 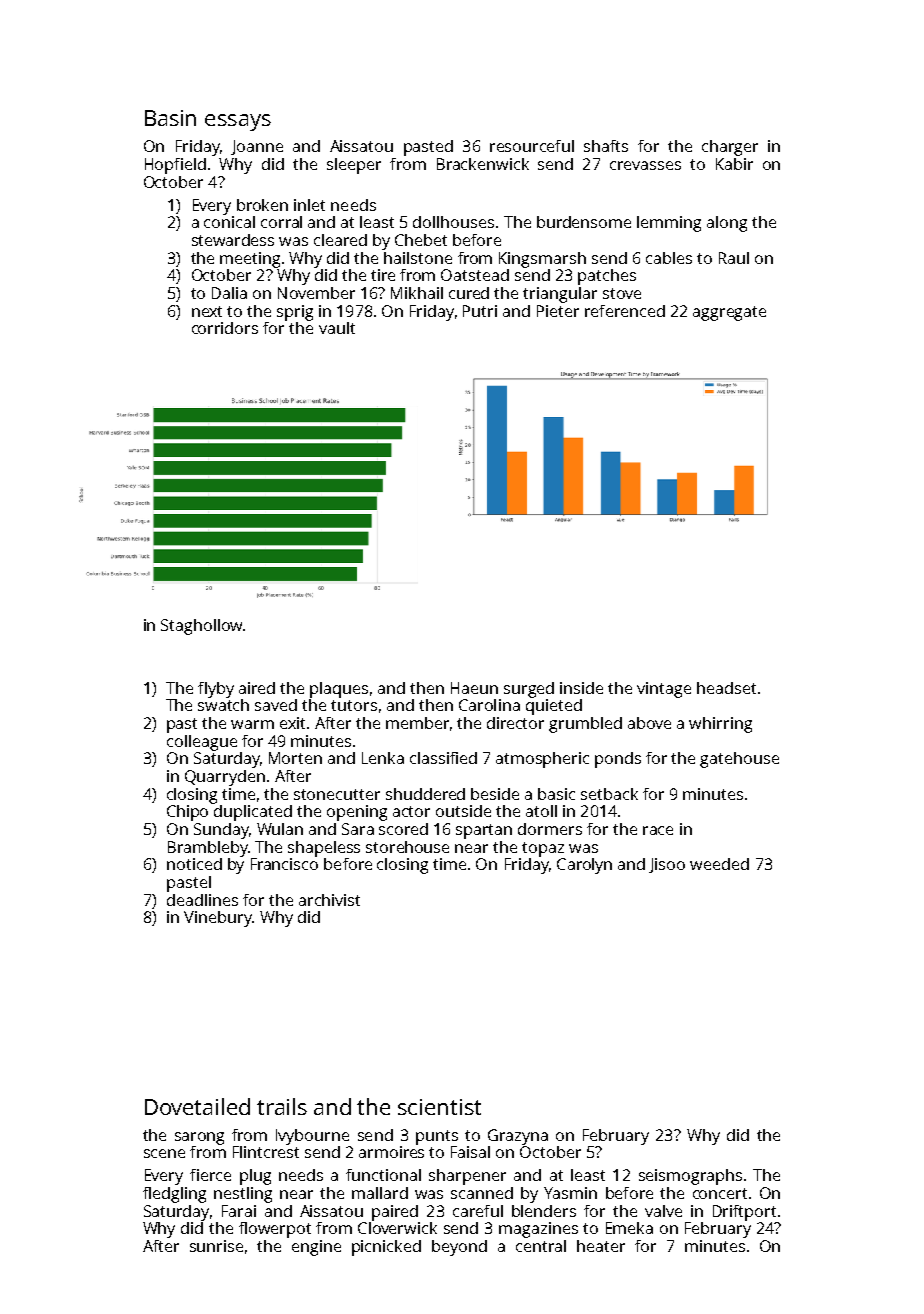 What do you see at coordinates (170, 118) in the screenshot?
I see `Basin` at bounding box center [170, 118].
